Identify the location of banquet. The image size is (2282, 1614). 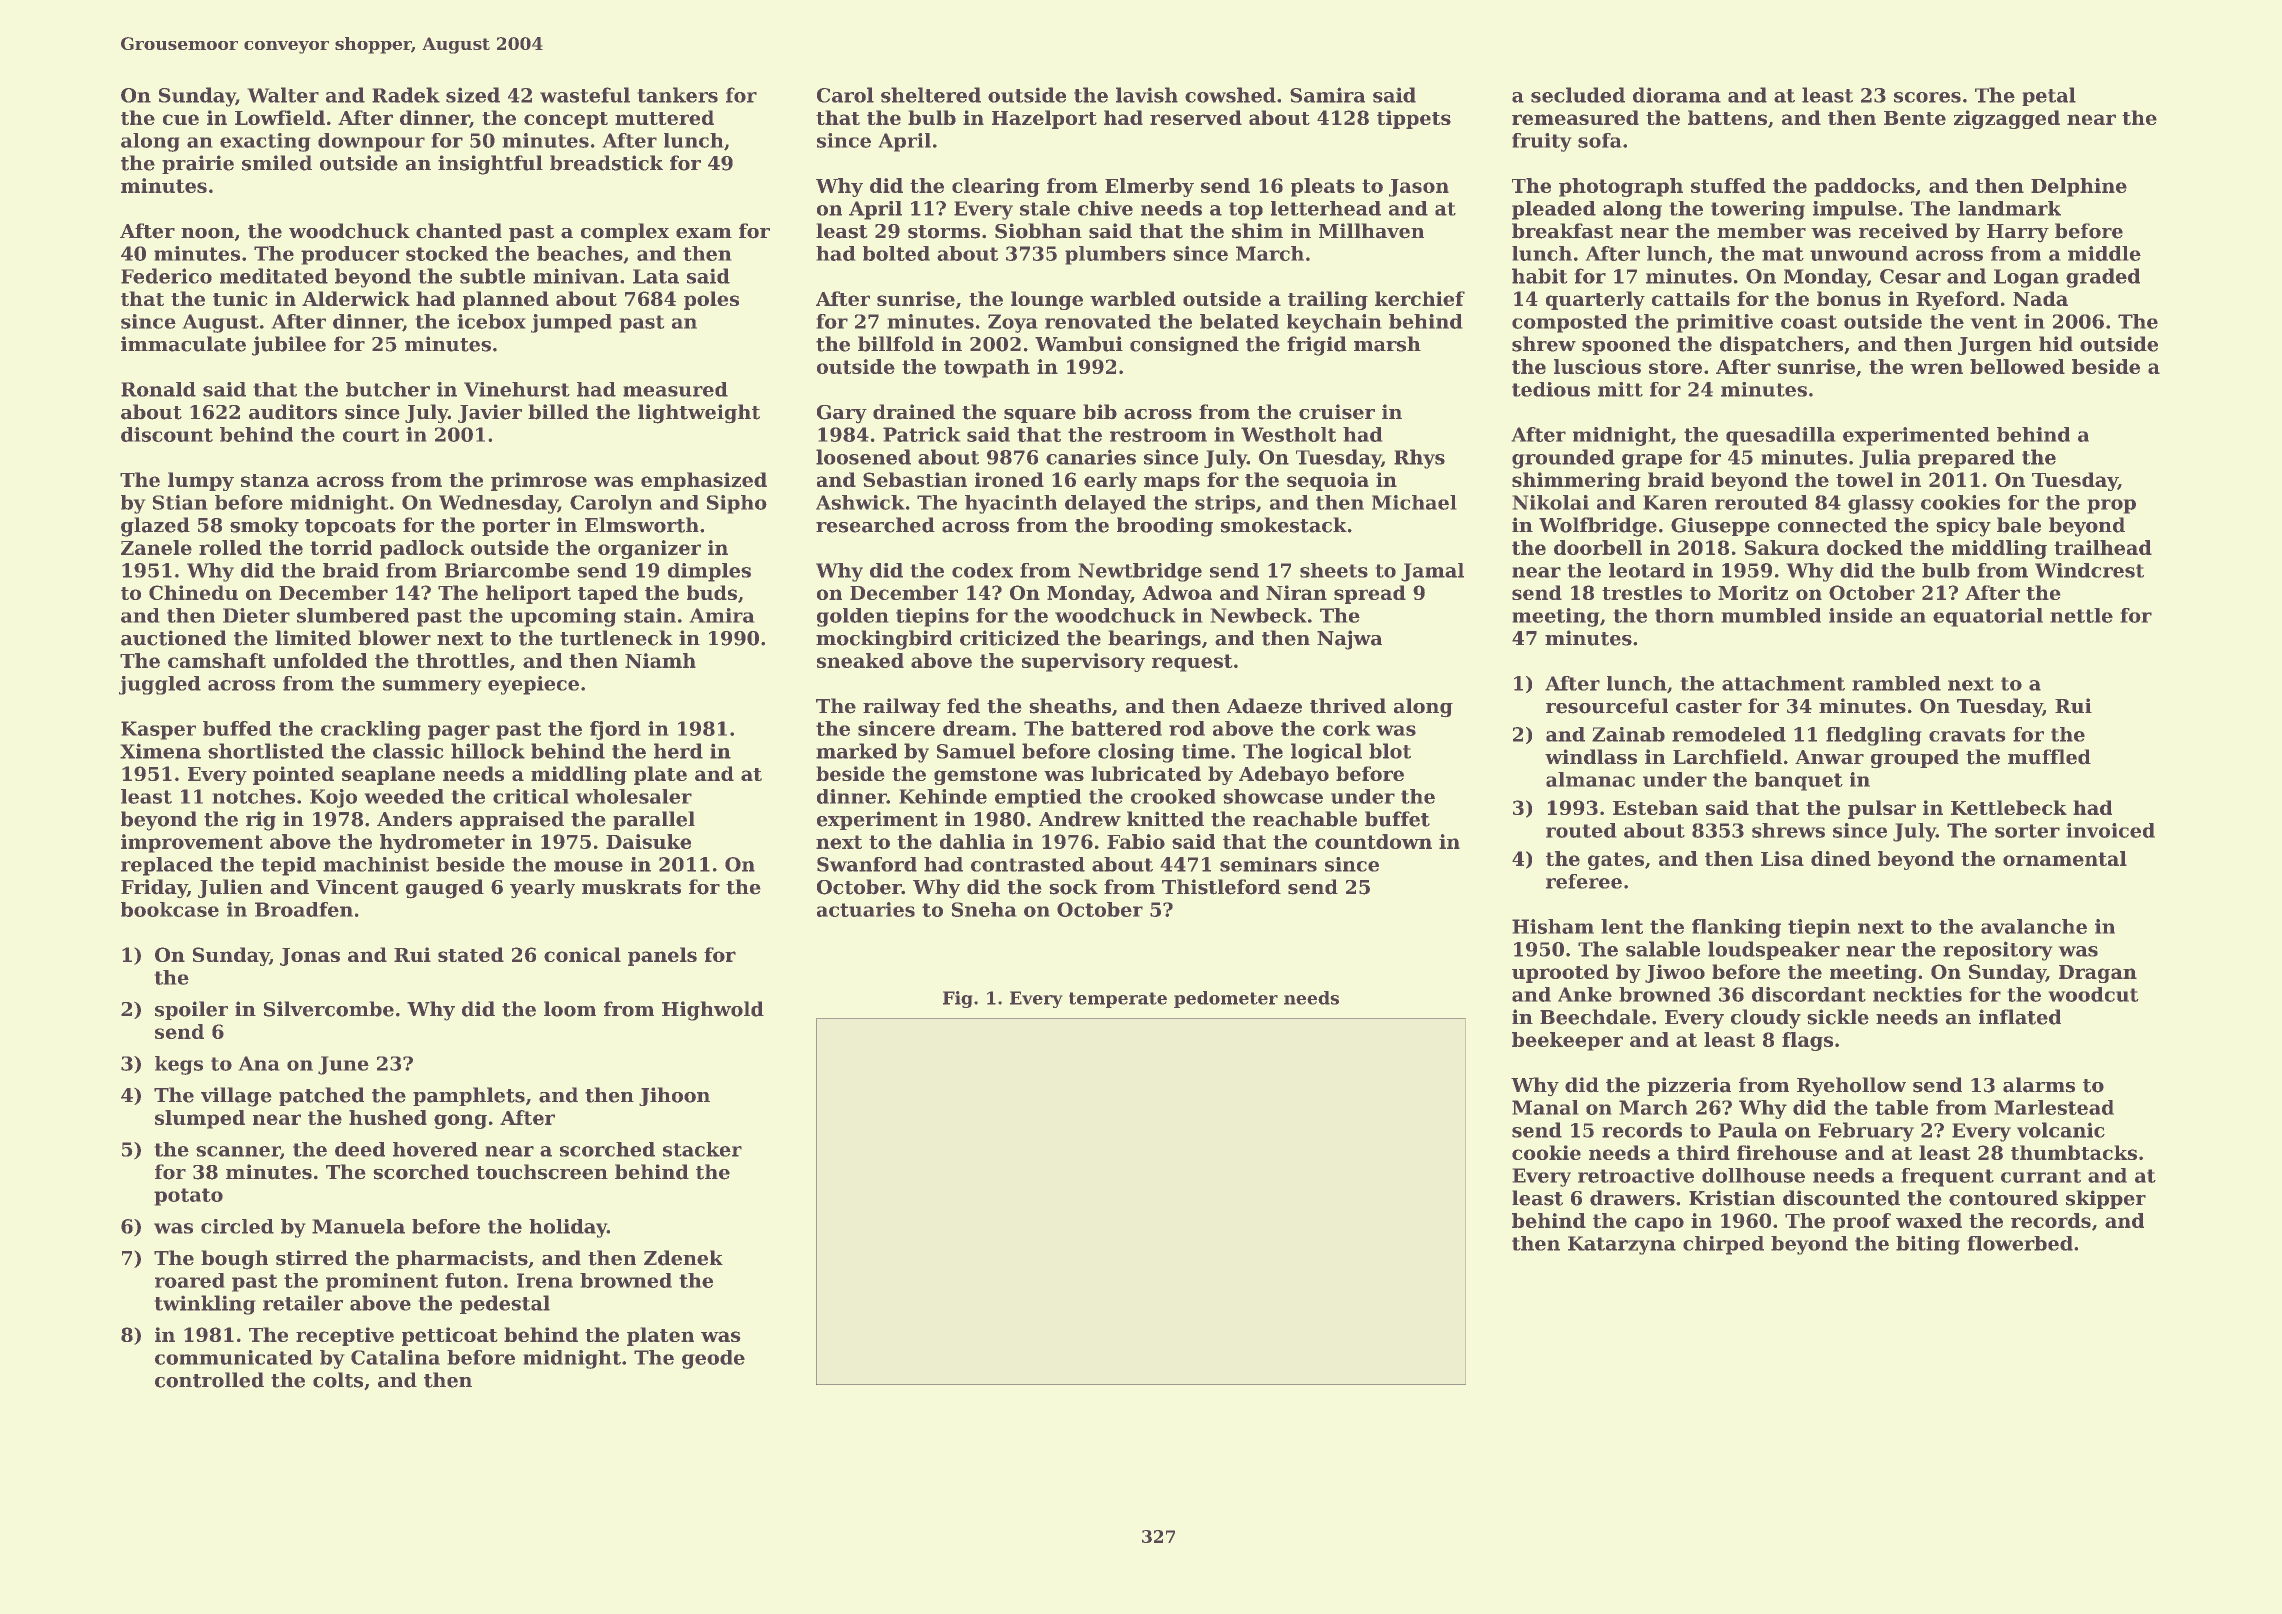
(1799, 781).
